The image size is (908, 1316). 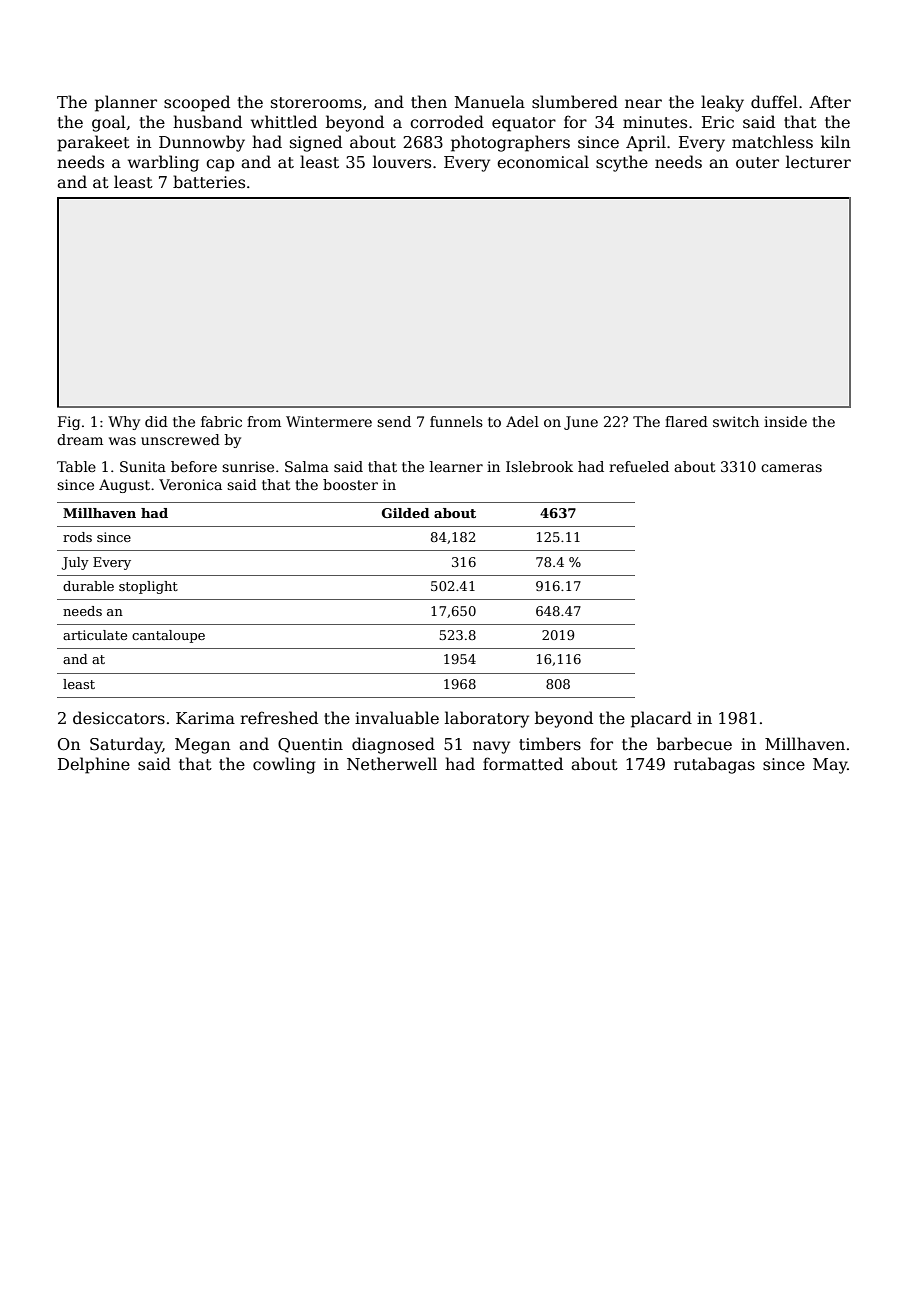 I want to click on funnels, so click(x=456, y=421).
